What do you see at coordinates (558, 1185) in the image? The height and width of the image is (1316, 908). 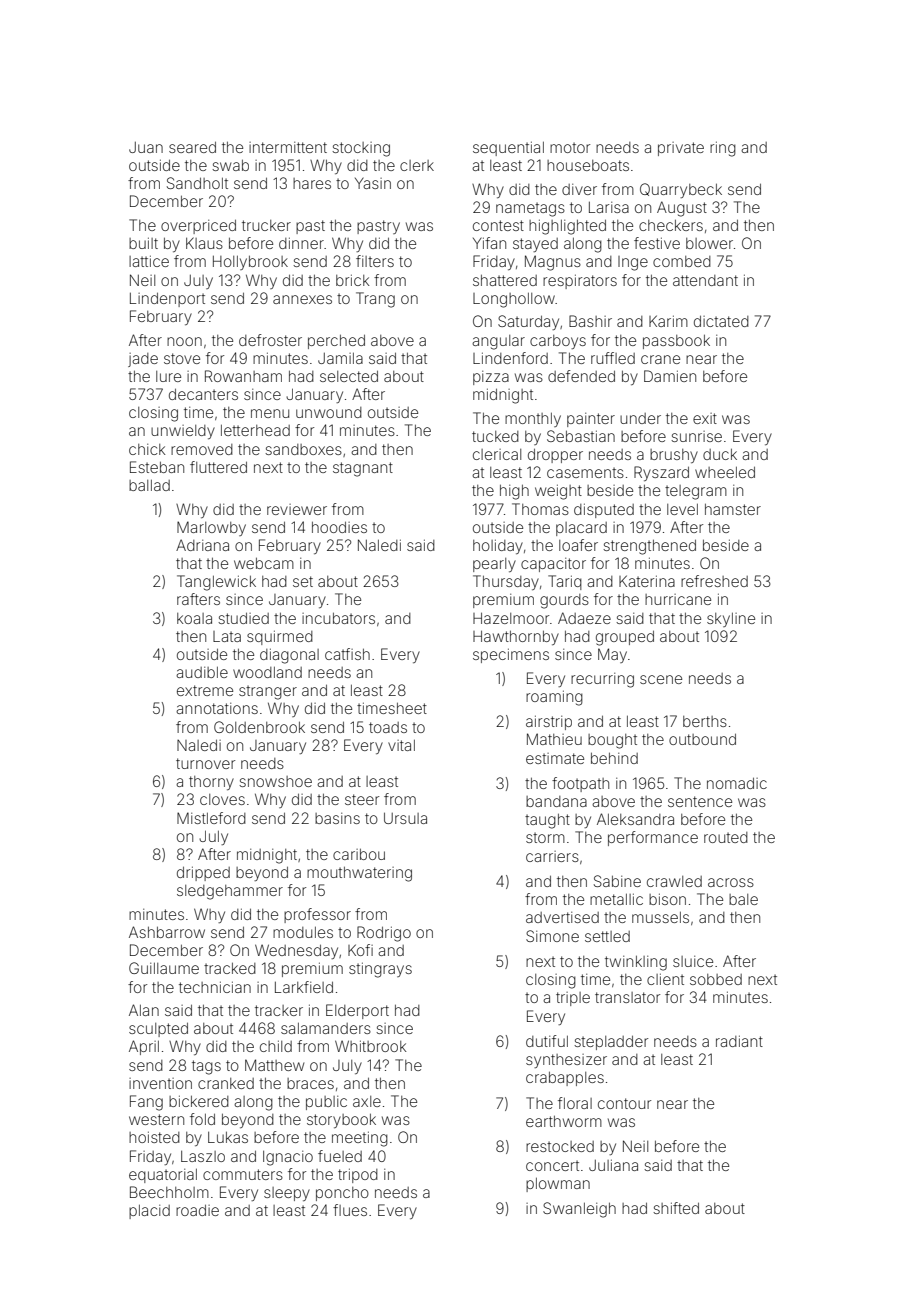 I see `plowman` at bounding box center [558, 1185].
